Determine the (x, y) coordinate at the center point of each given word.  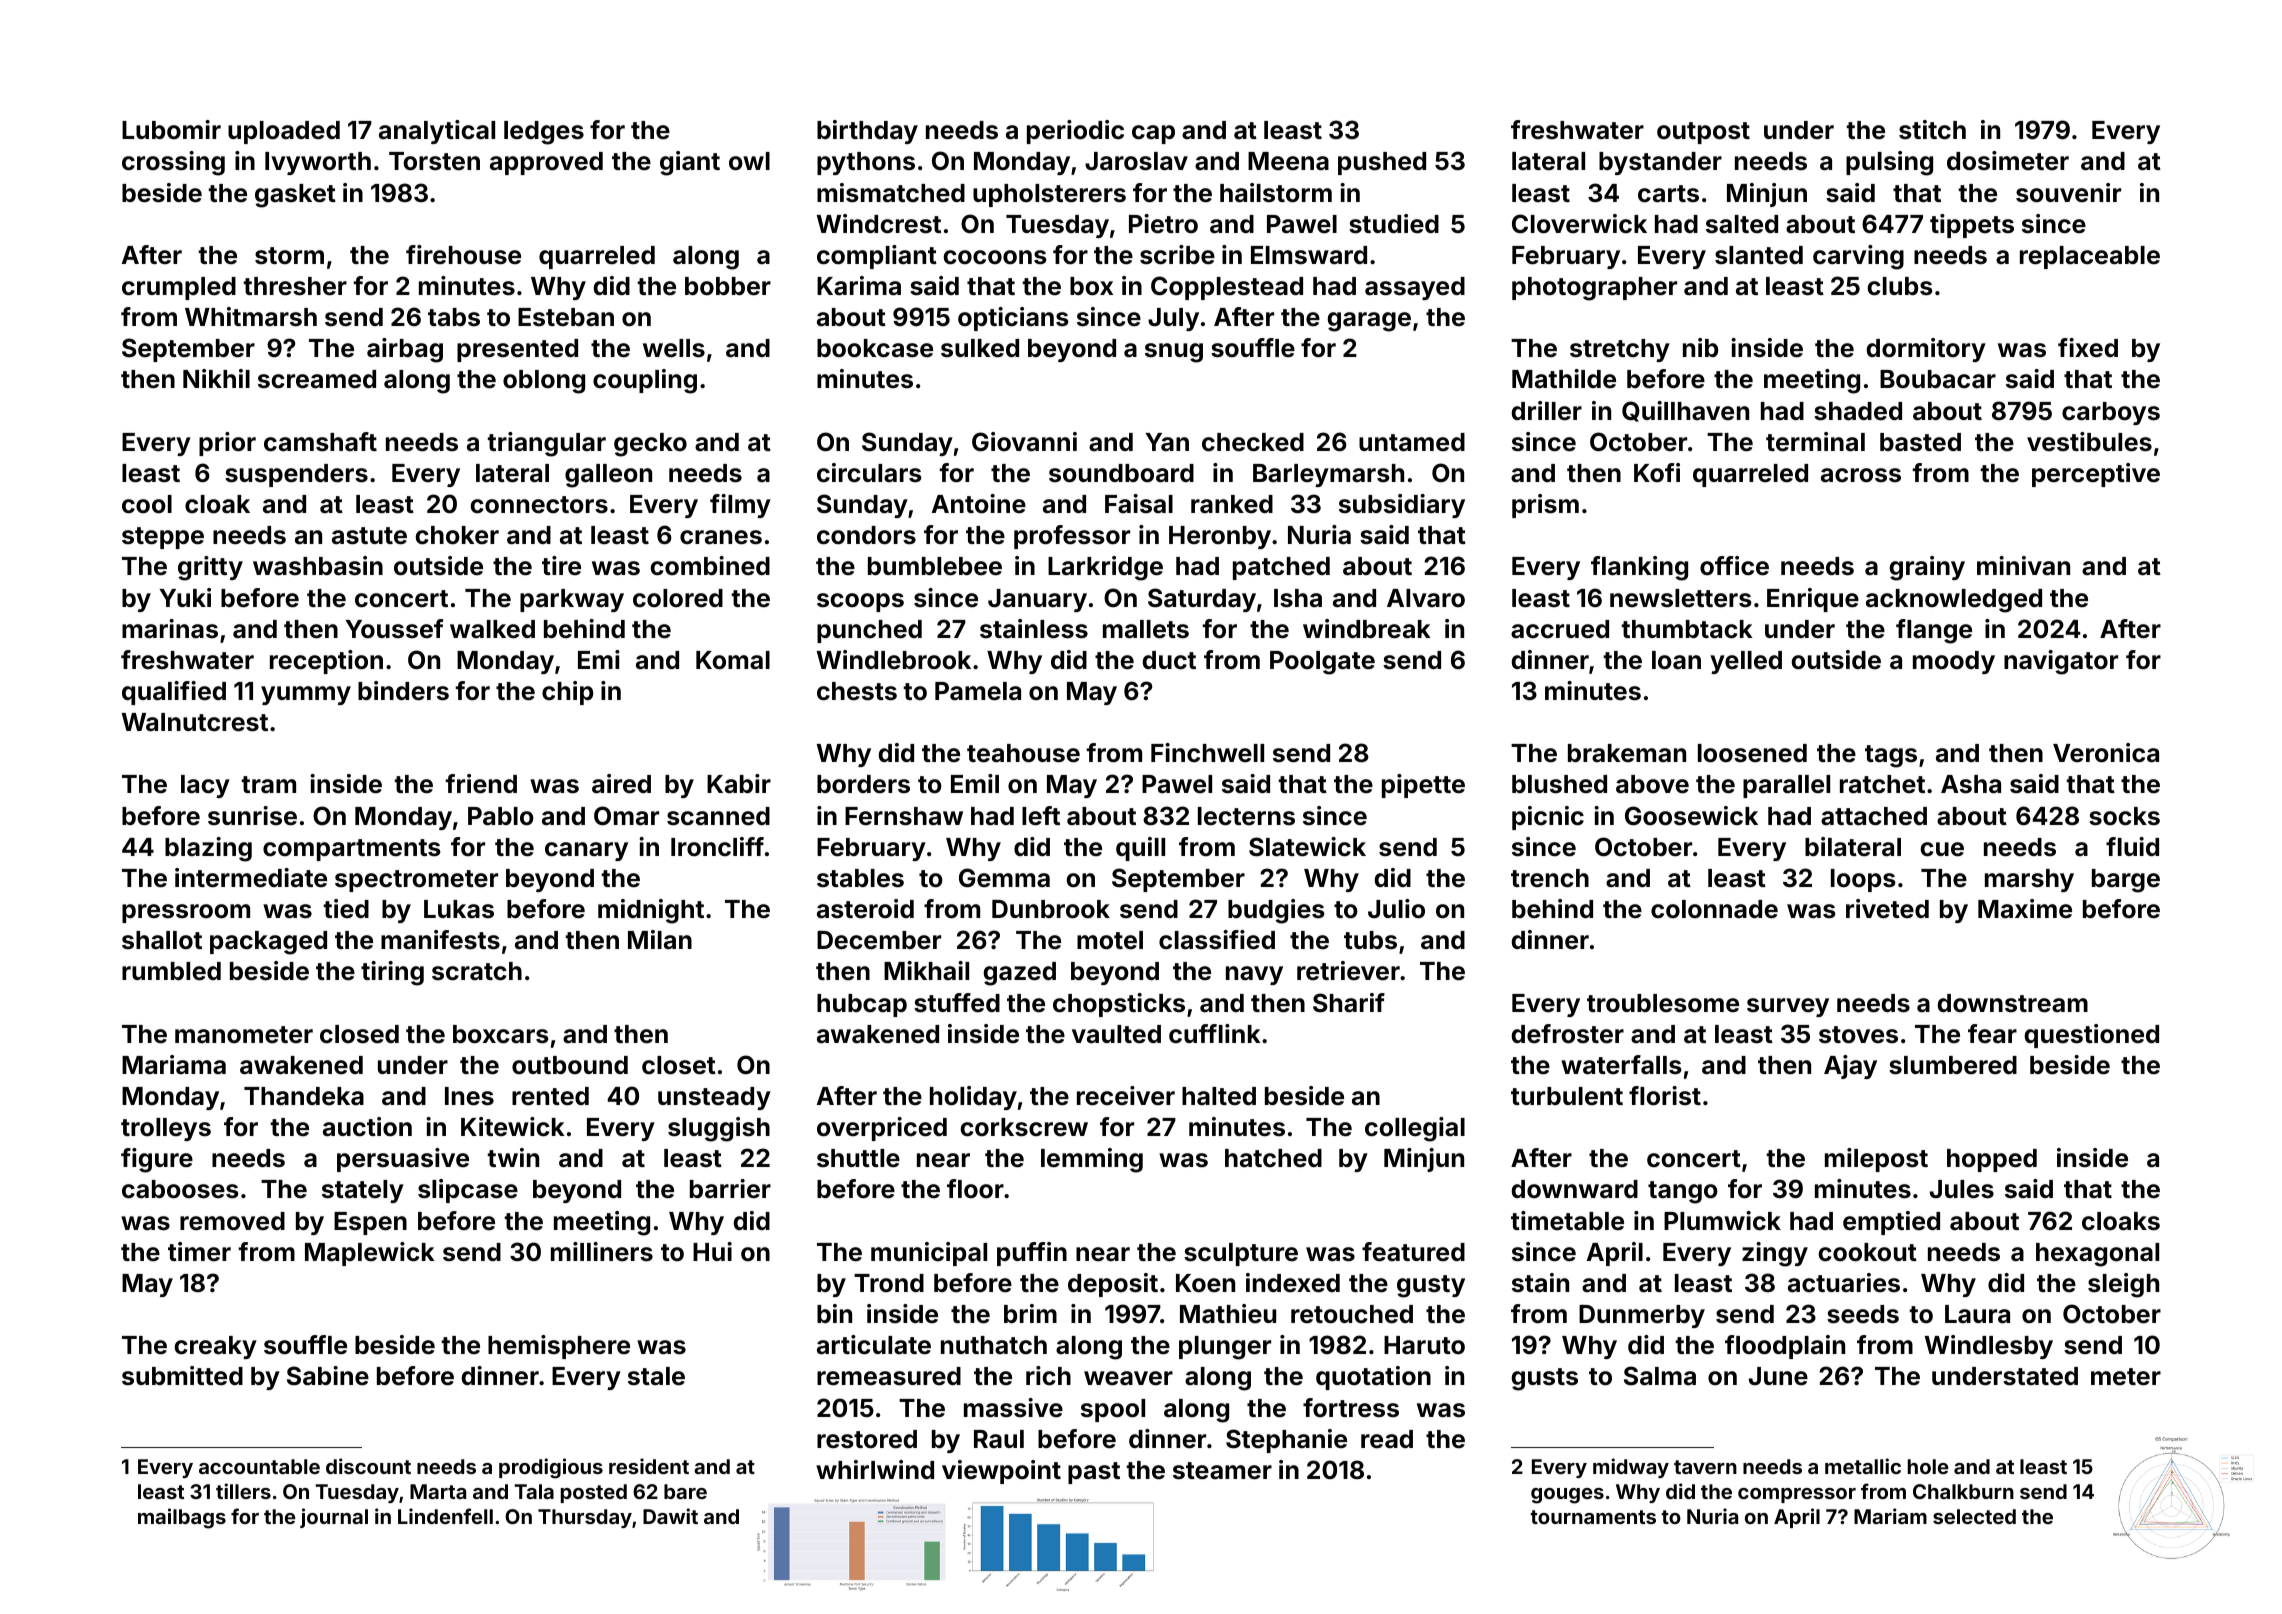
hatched (1273, 1158)
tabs (454, 317)
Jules (1962, 1189)
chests (857, 691)
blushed (1559, 784)
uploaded (284, 132)
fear (1992, 1034)
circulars (869, 473)
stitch (1932, 130)
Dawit (670, 1516)
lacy (205, 786)
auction (367, 1127)
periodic (1075, 132)
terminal (1815, 442)
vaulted (1116, 1034)
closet (679, 1065)
